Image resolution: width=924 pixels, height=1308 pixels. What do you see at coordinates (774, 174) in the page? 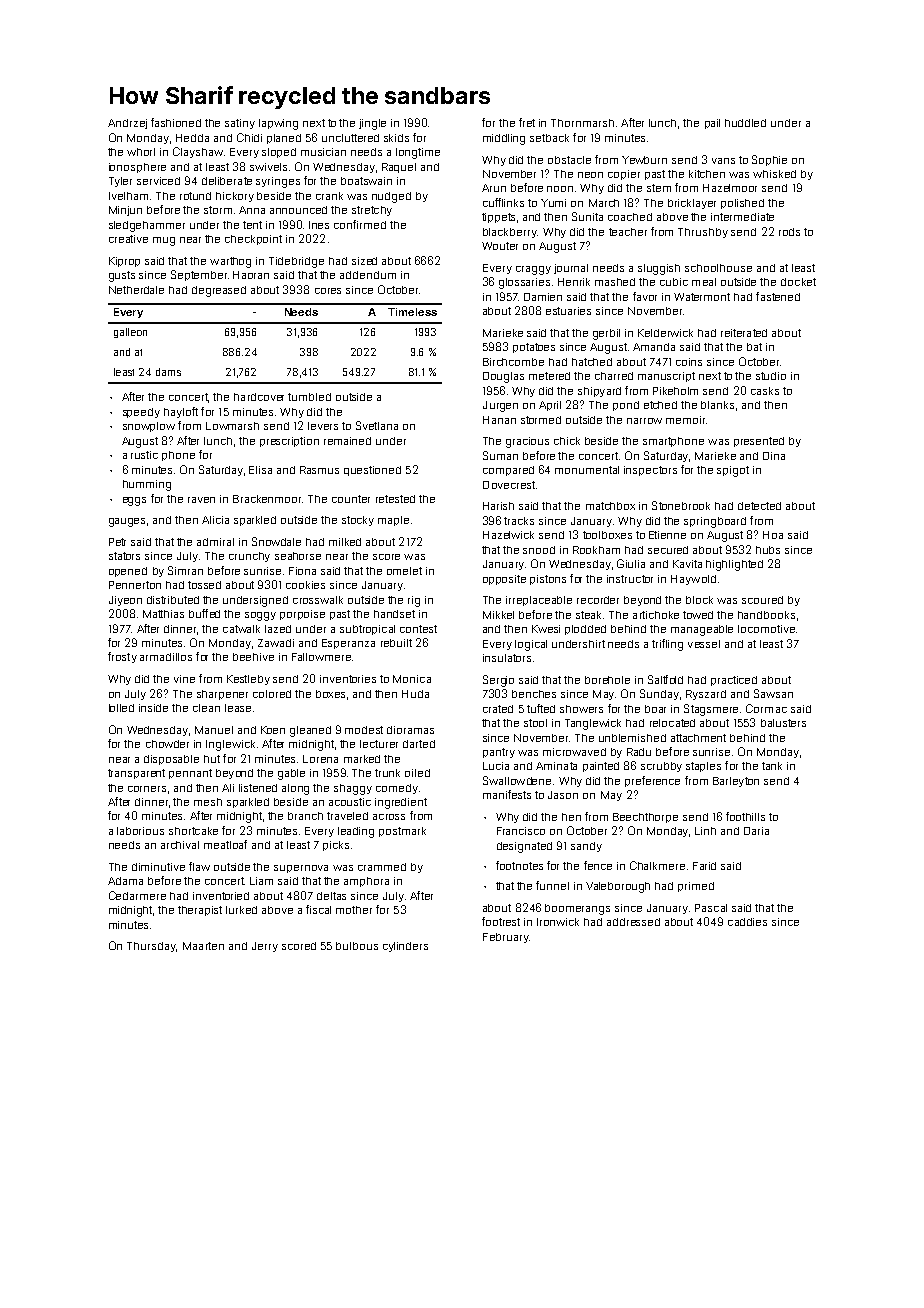
I see `whisked` at bounding box center [774, 174].
